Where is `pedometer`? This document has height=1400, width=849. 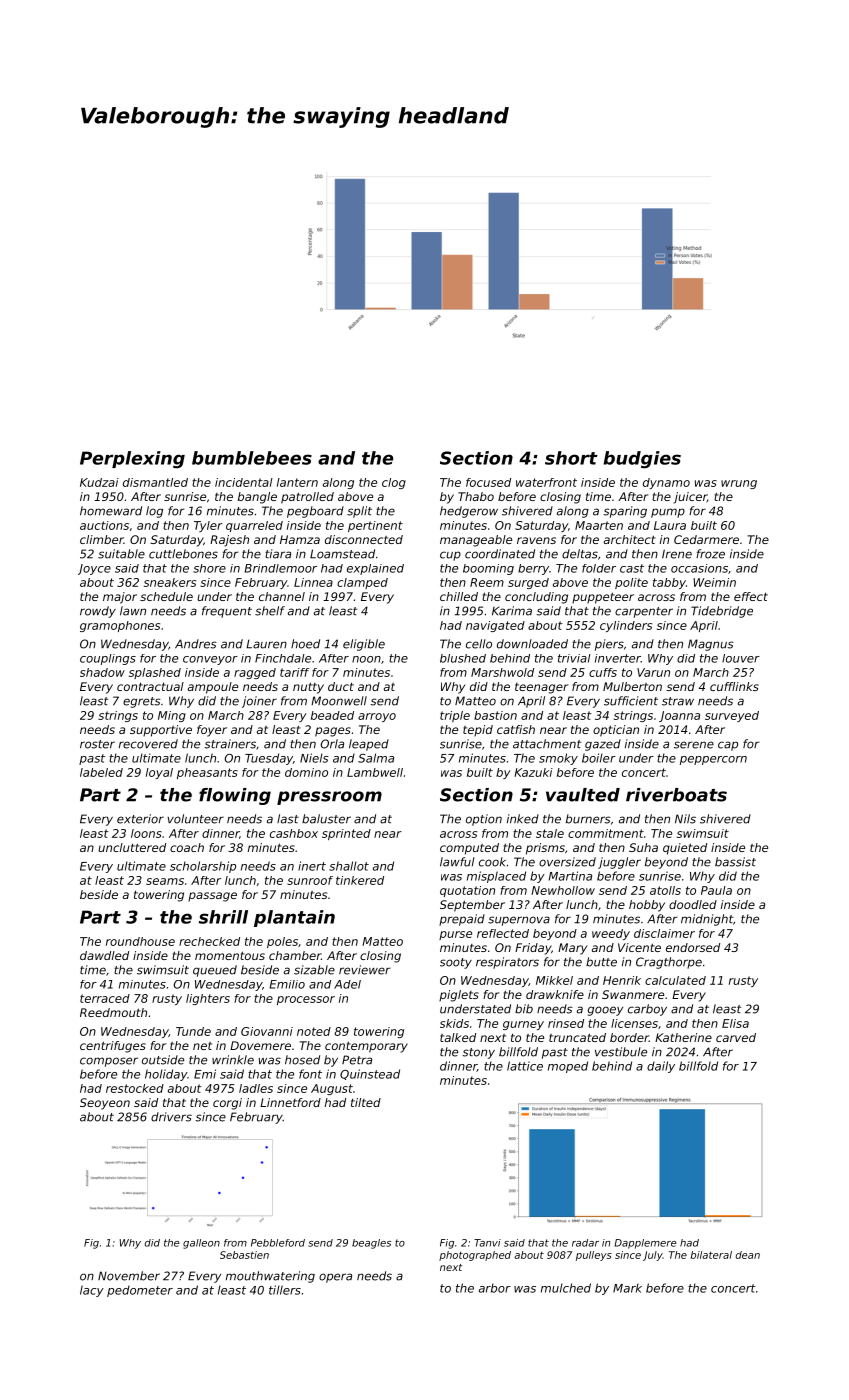
pedometer is located at coordinates (140, 1291).
